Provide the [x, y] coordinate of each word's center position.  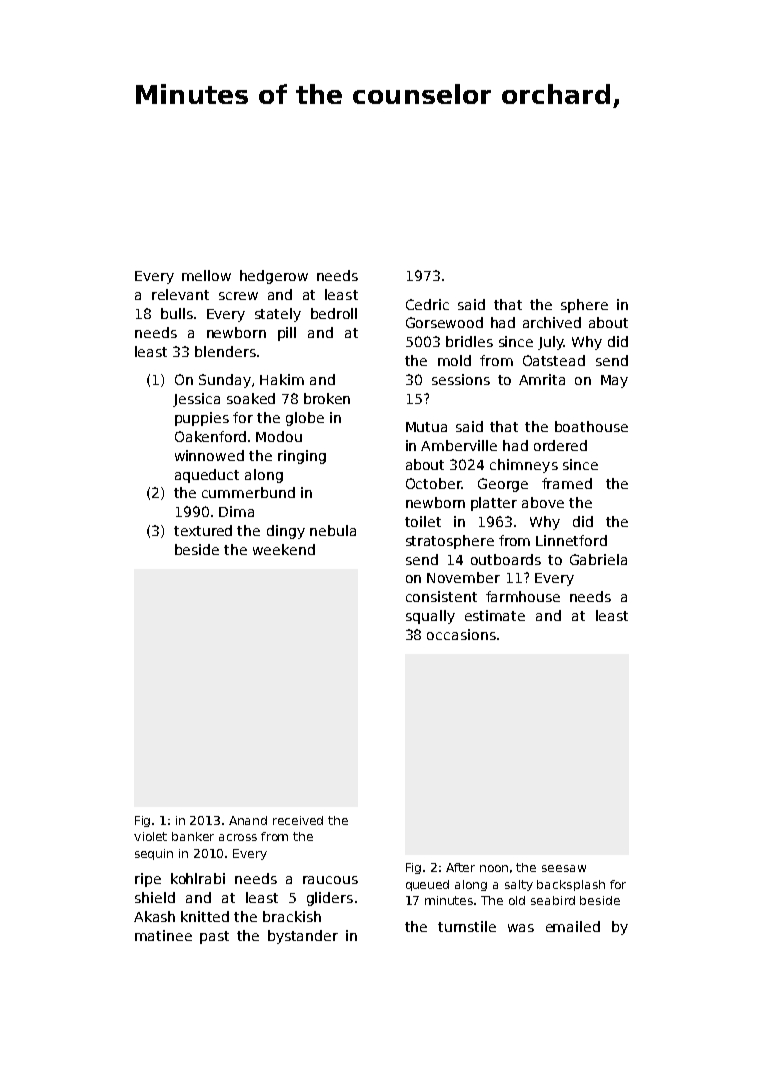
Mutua [426, 427]
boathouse [591, 426]
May [614, 381]
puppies [202, 419]
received [298, 820]
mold [454, 360]
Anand [248, 820]
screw [238, 296]
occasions [461, 634]
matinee [163, 935]
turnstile [467, 926]
